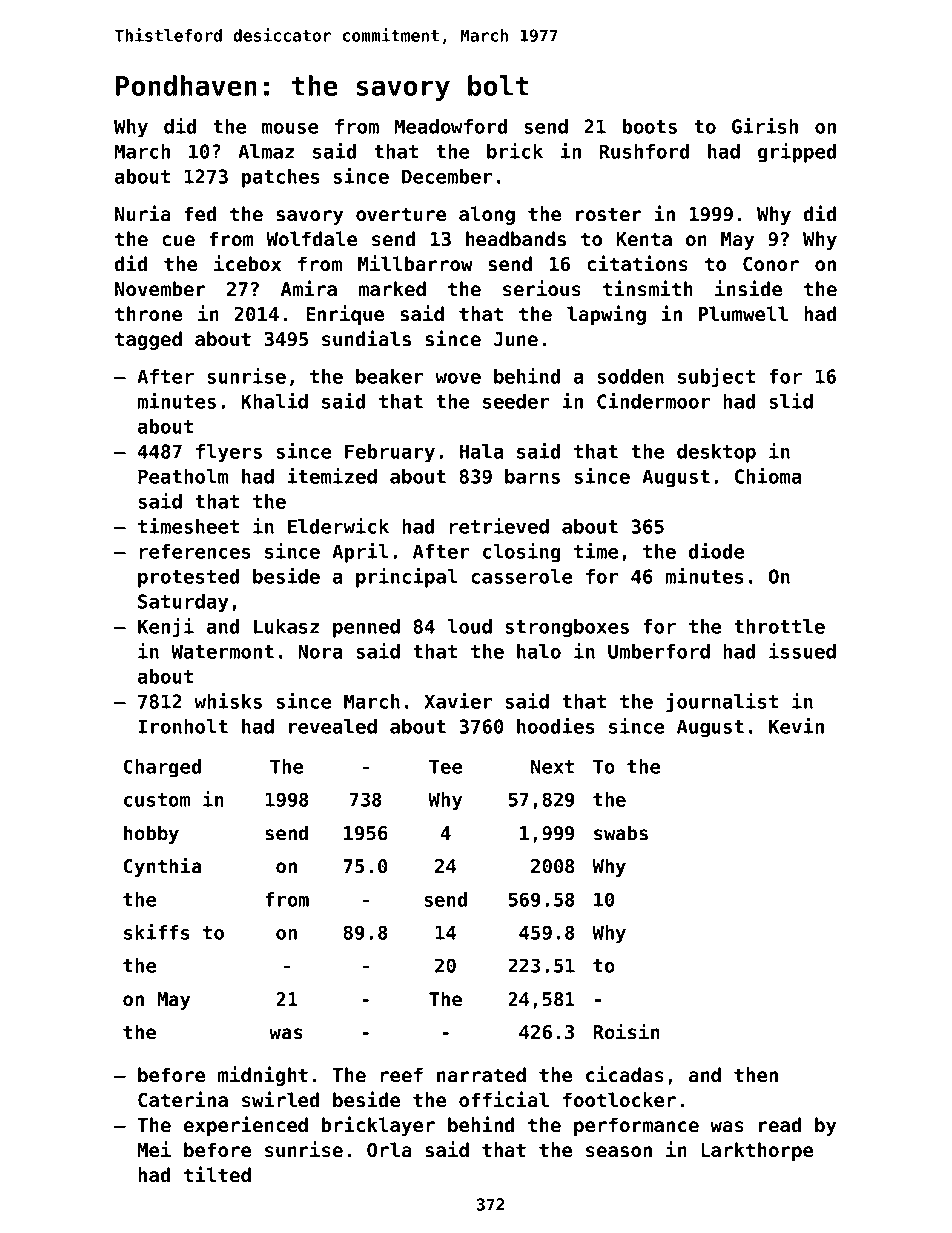 This image has height=1233, width=952. What do you see at coordinates (157, 932) in the image?
I see `skiffs` at bounding box center [157, 932].
